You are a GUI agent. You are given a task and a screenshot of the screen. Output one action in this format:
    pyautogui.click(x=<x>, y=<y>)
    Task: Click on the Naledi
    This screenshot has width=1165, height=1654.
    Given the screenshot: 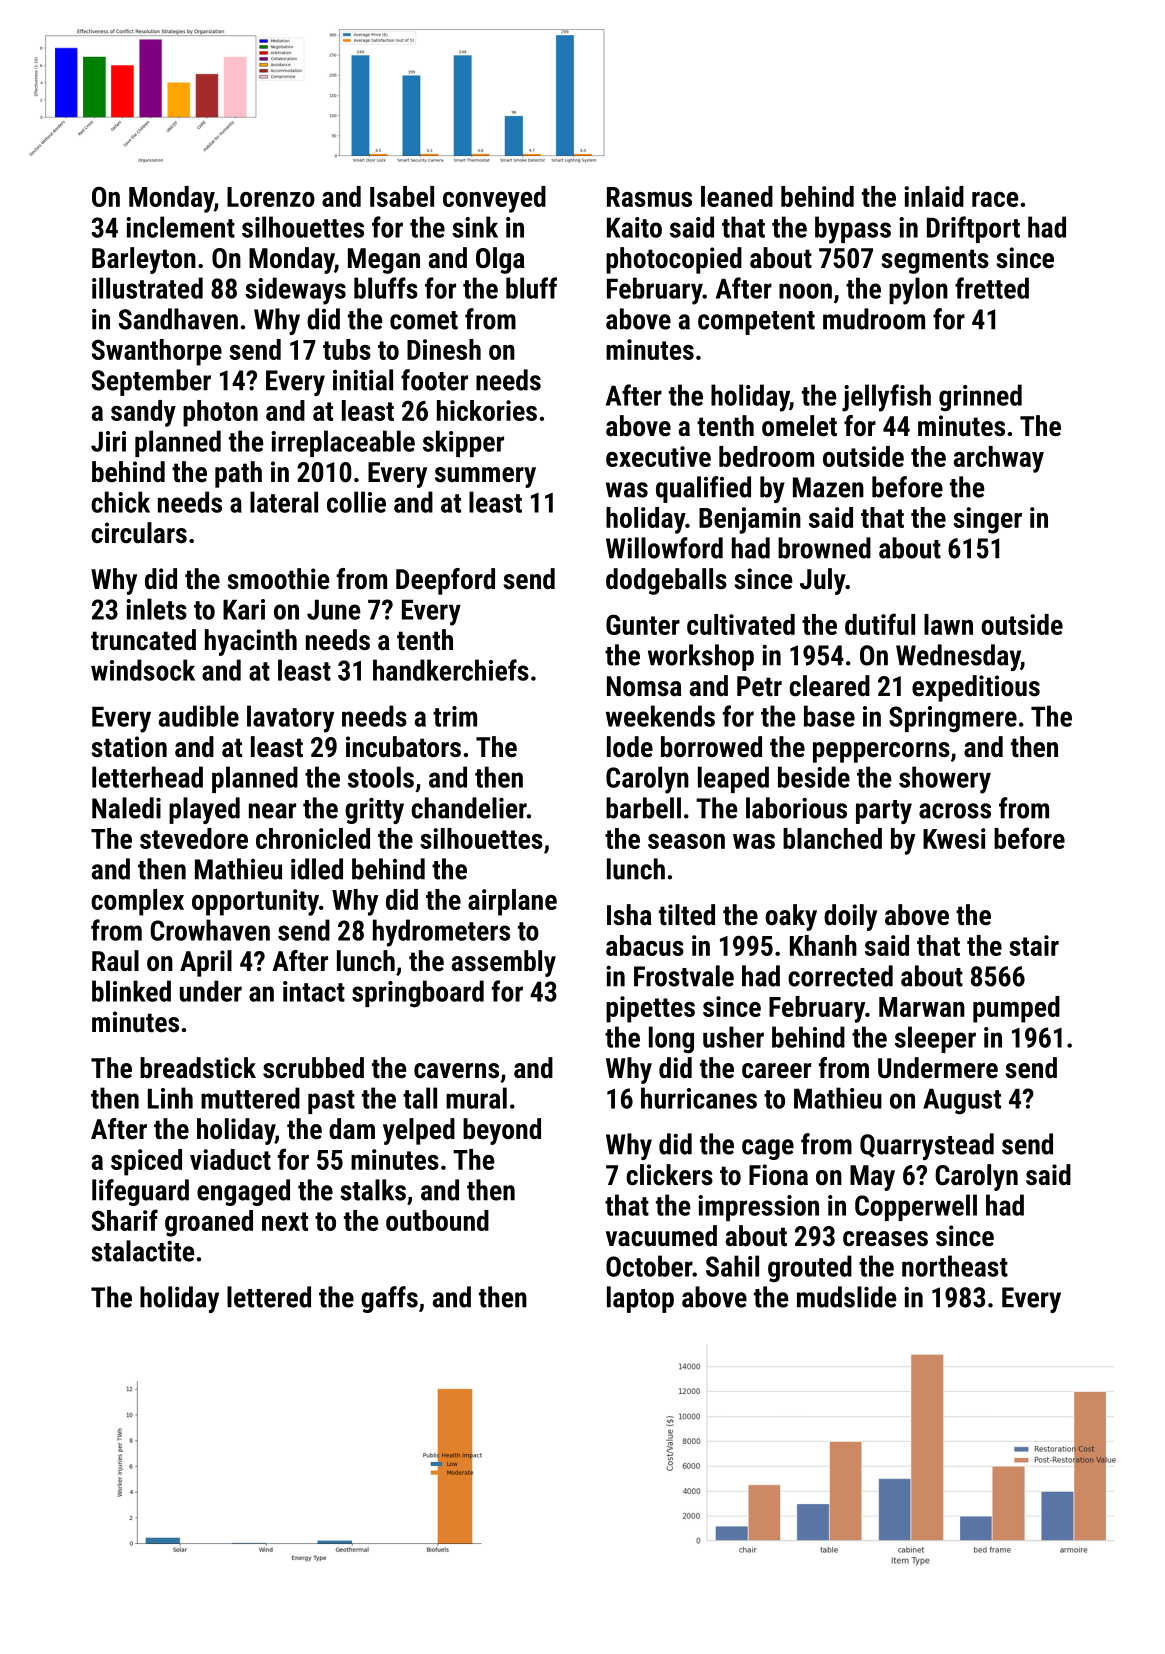 What is the action you would take?
    pyautogui.click(x=126, y=808)
